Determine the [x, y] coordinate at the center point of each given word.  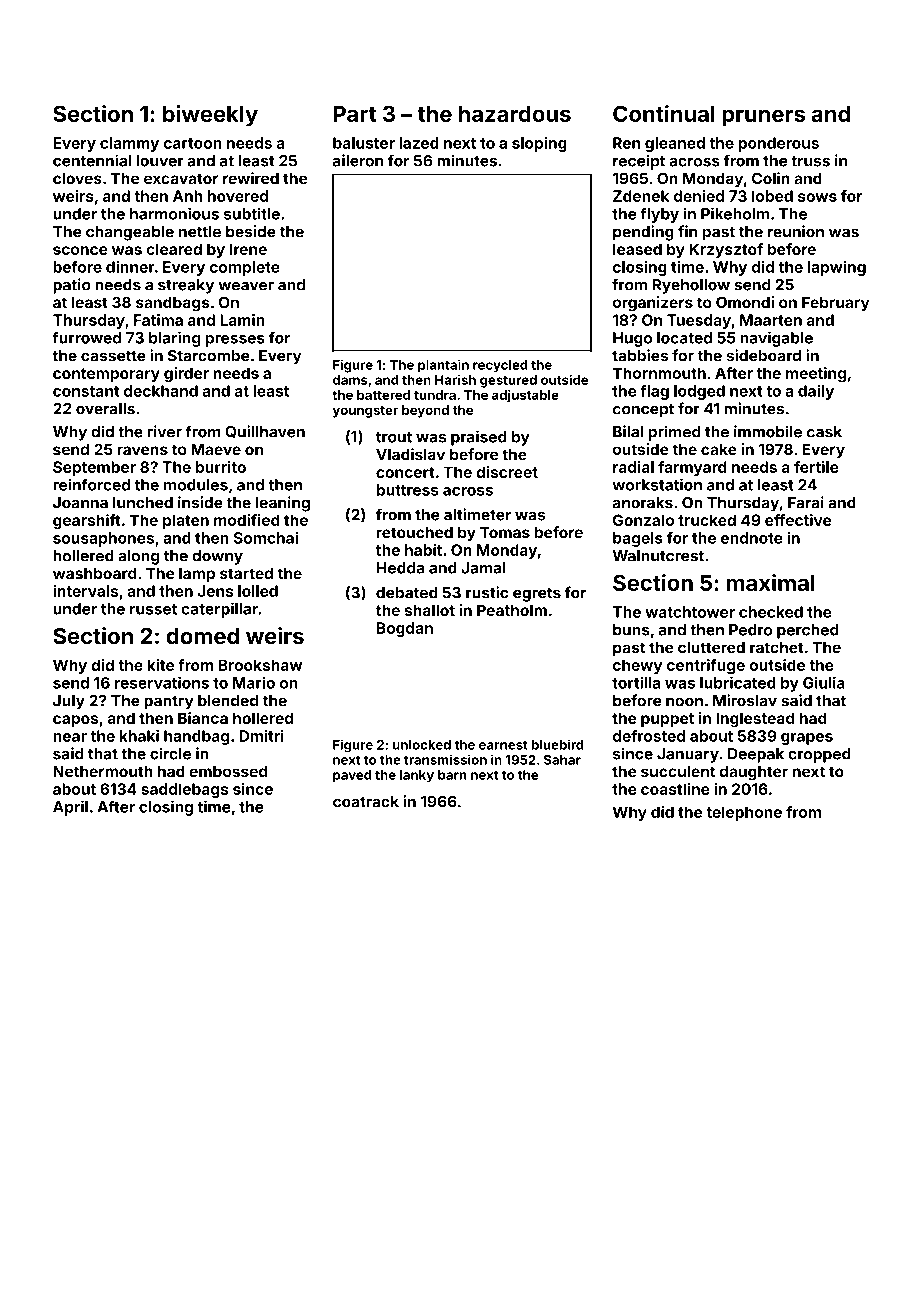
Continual [664, 113]
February [835, 304]
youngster [365, 412]
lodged [699, 392]
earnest [503, 745]
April [70, 808]
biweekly [210, 116]
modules [196, 485]
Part [355, 114]
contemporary [106, 375]
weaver [246, 286]
